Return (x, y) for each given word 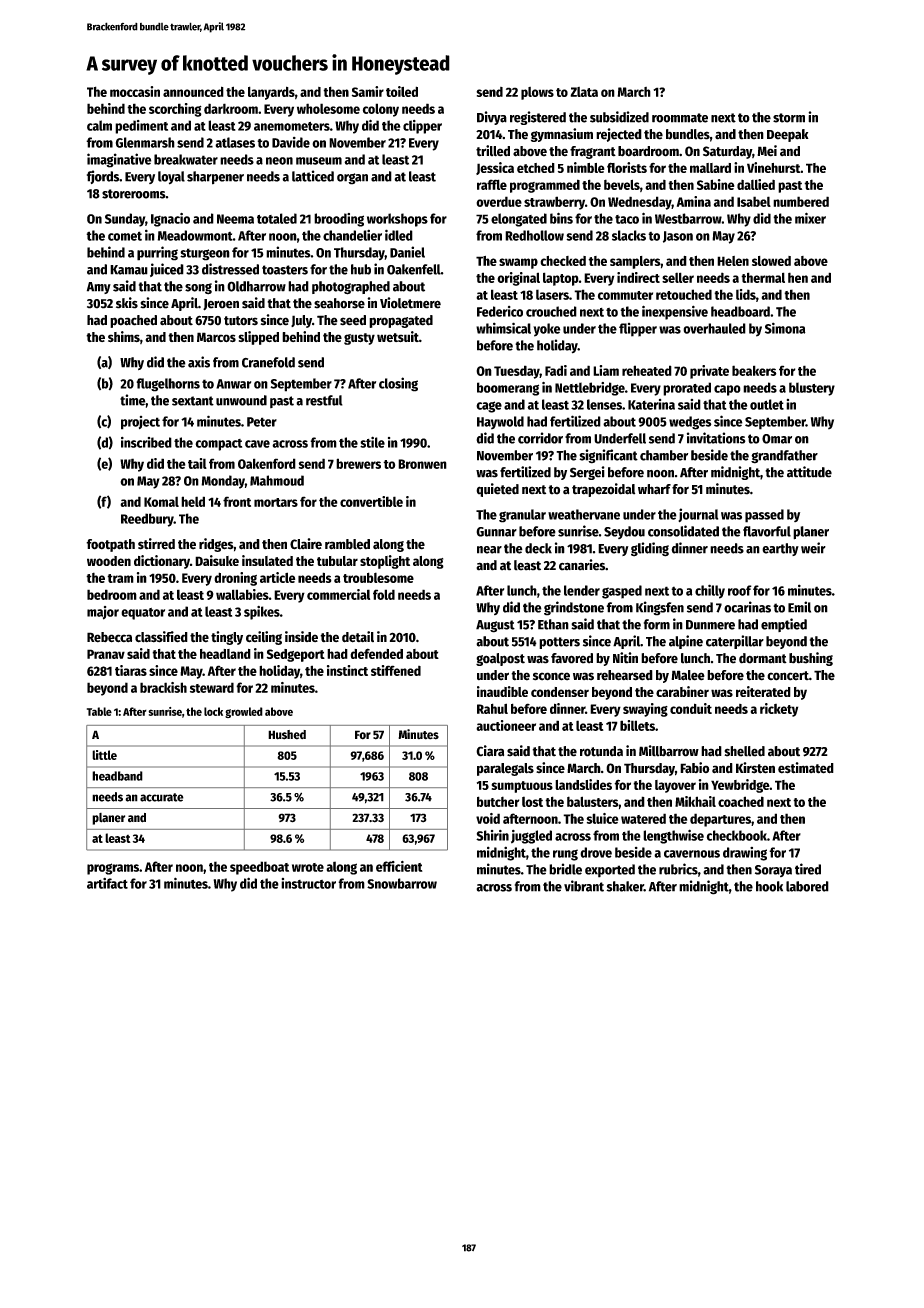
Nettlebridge (590, 389)
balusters (592, 801)
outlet (767, 404)
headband (117, 776)
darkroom (231, 108)
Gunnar (496, 532)
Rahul (492, 708)
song (198, 289)
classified (161, 637)
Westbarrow (688, 218)
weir (813, 548)
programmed (545, 186)
